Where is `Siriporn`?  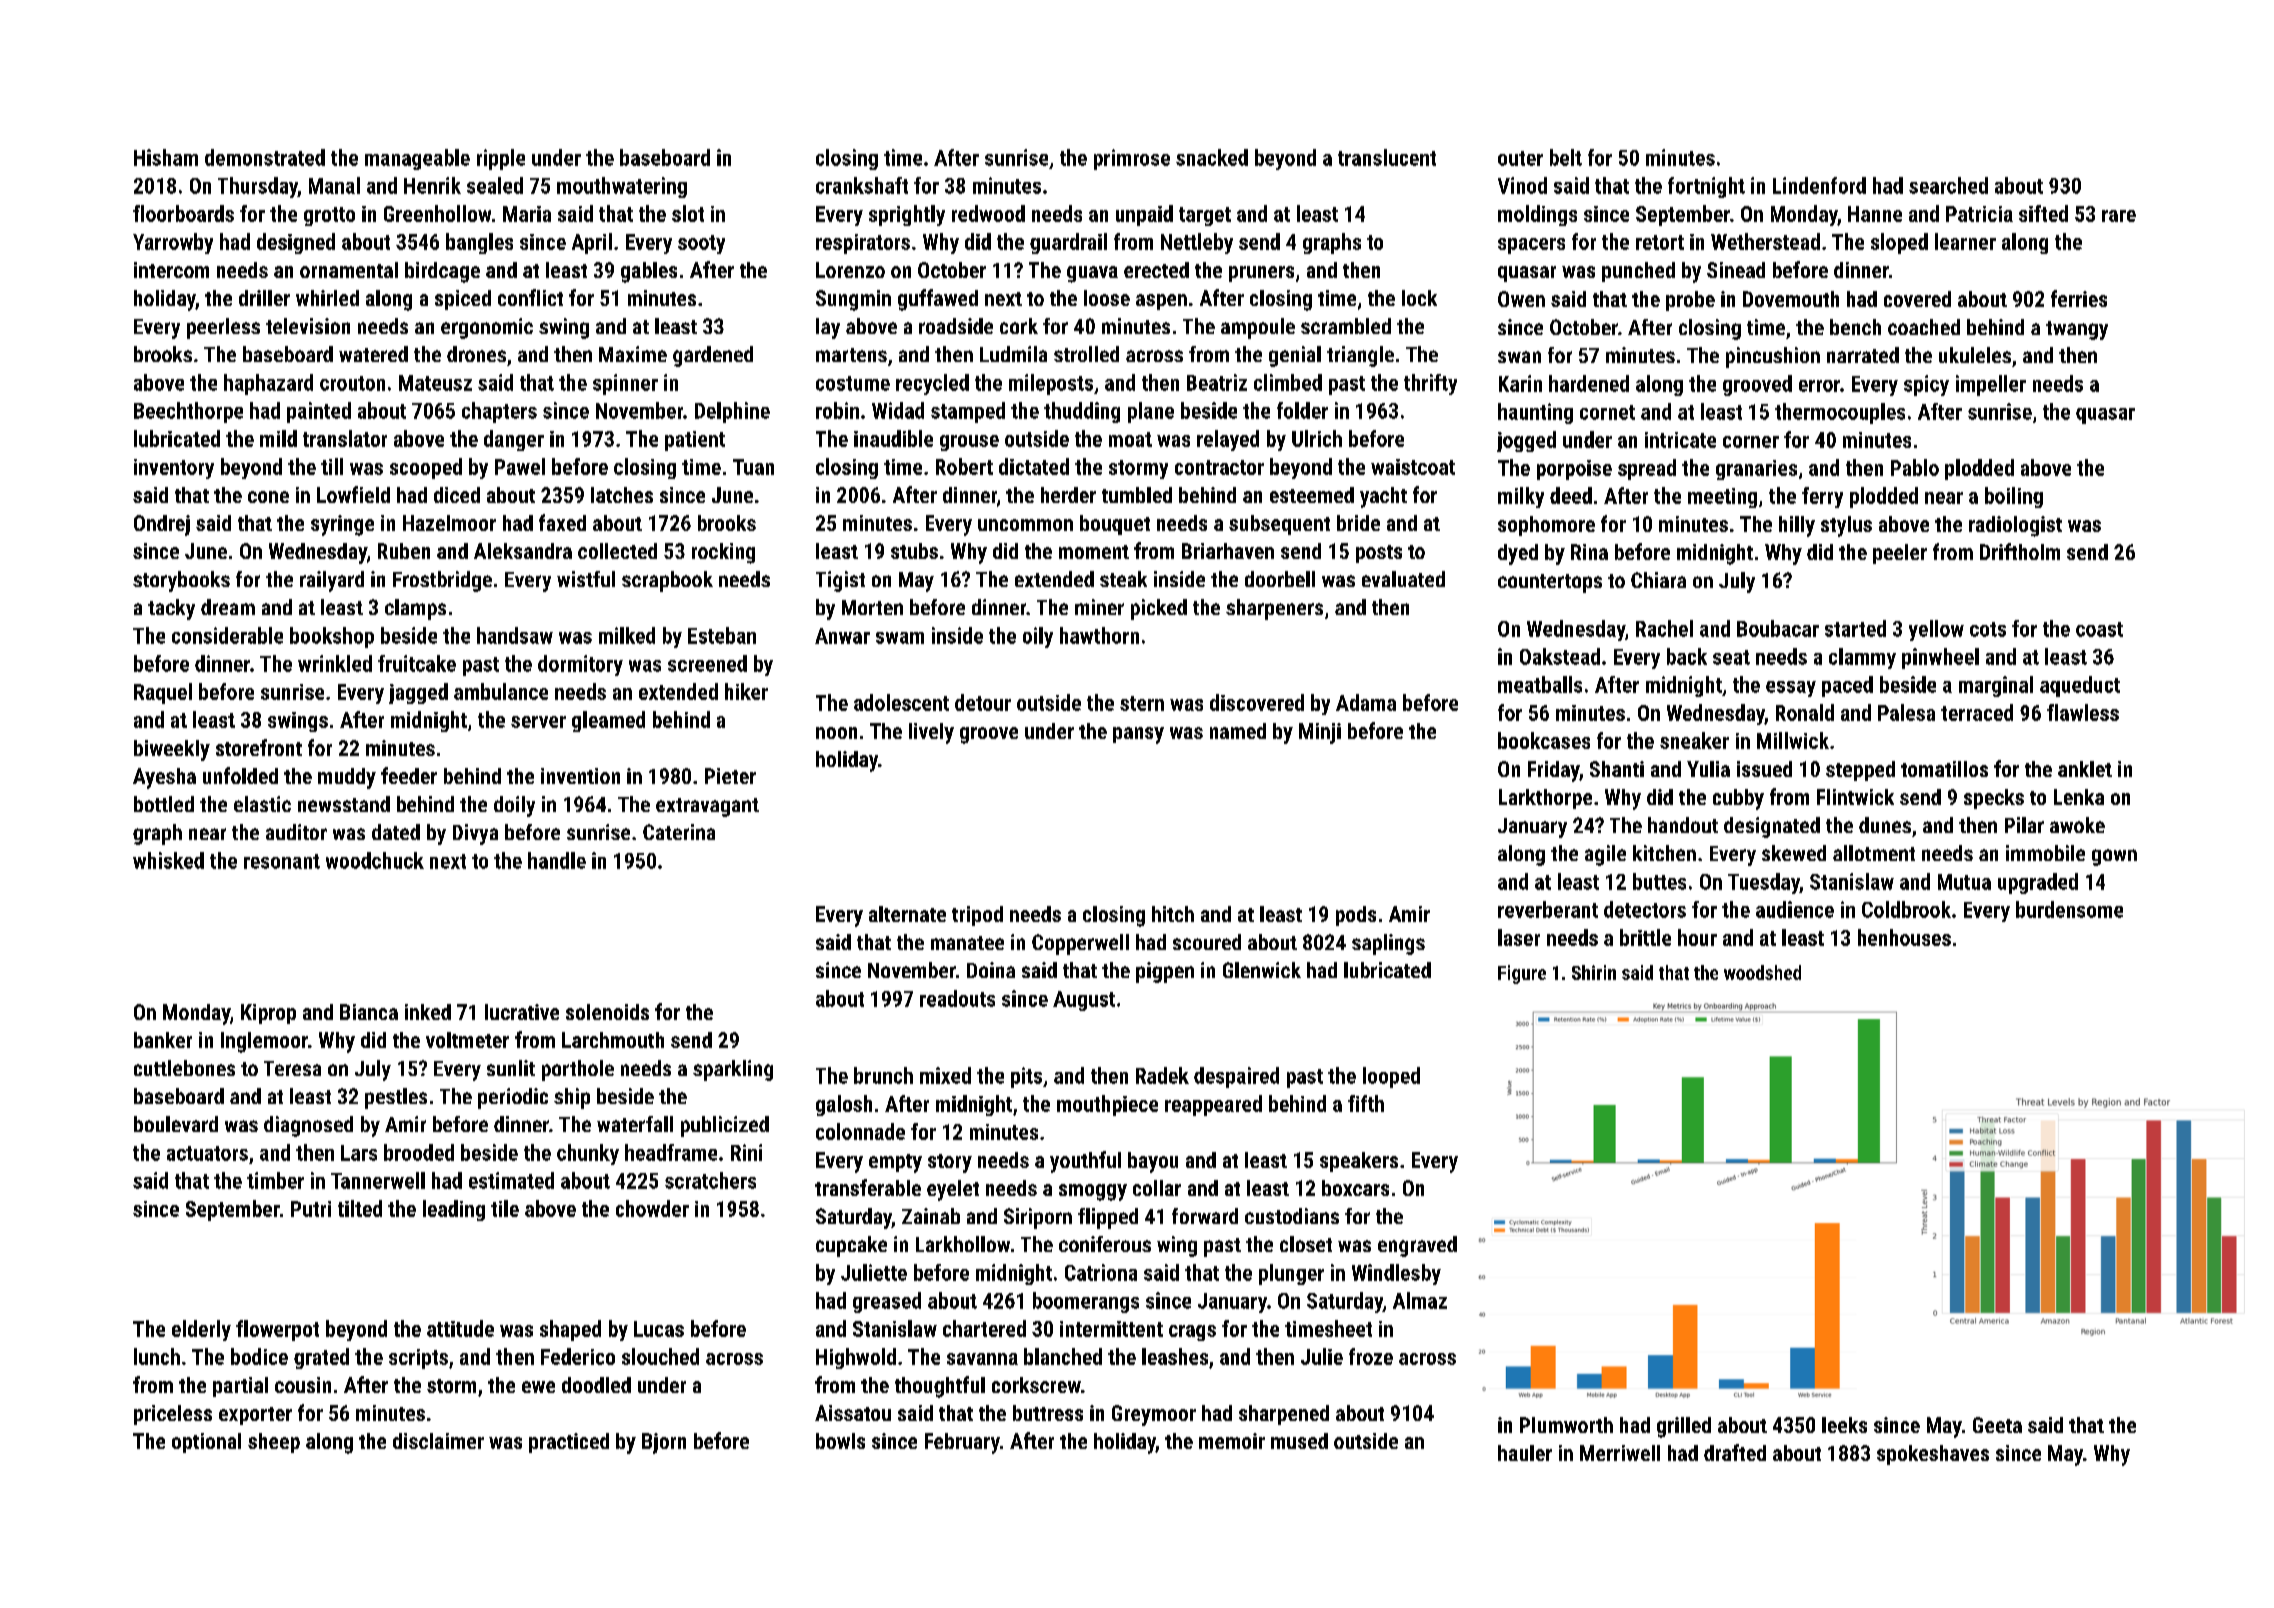
Siriporn is located at coordinates (1038, 1218).
